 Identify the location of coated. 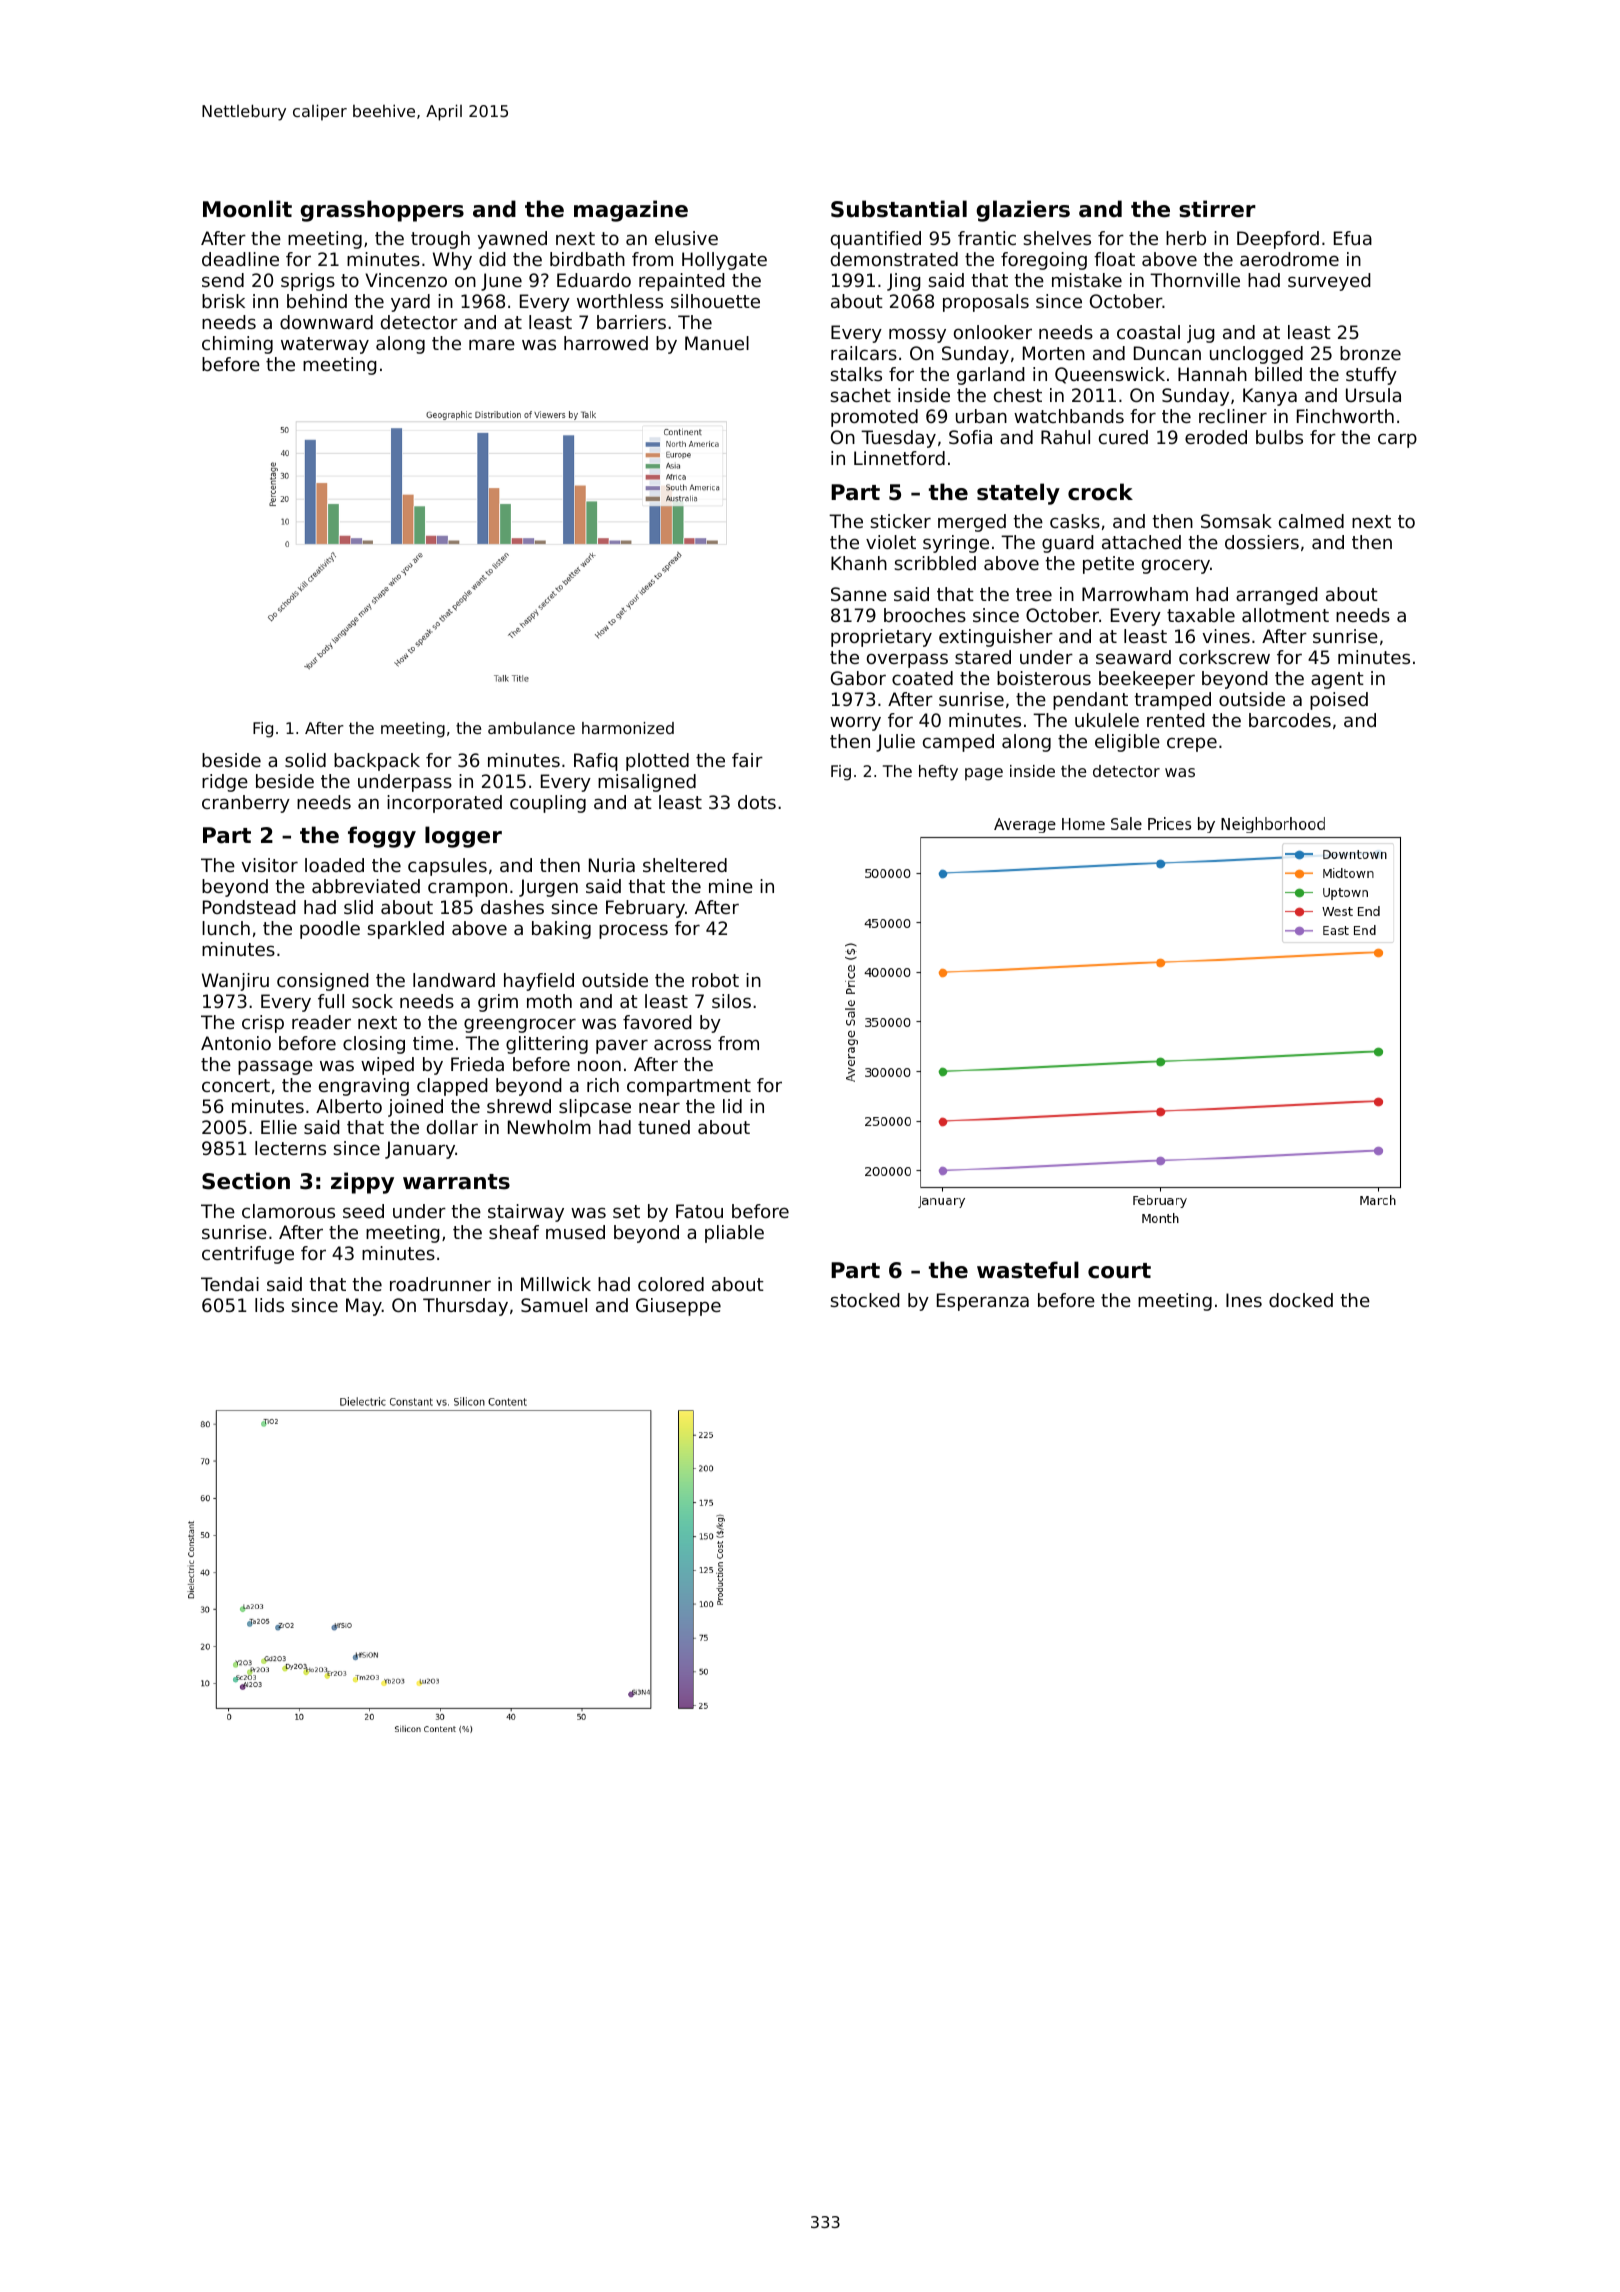
(922, 678).
